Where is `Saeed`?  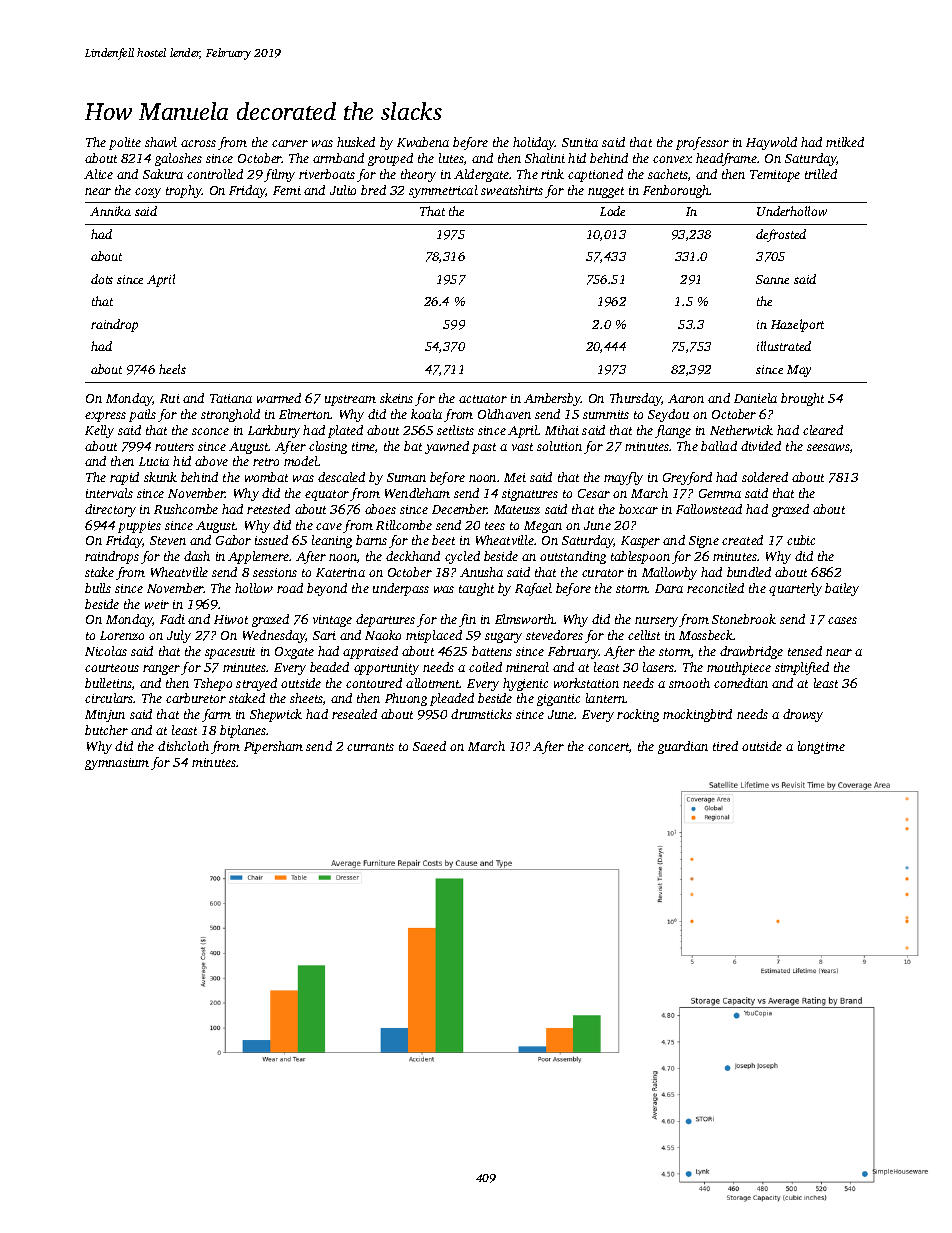 Saeed is located at coordinates (429, 746).
